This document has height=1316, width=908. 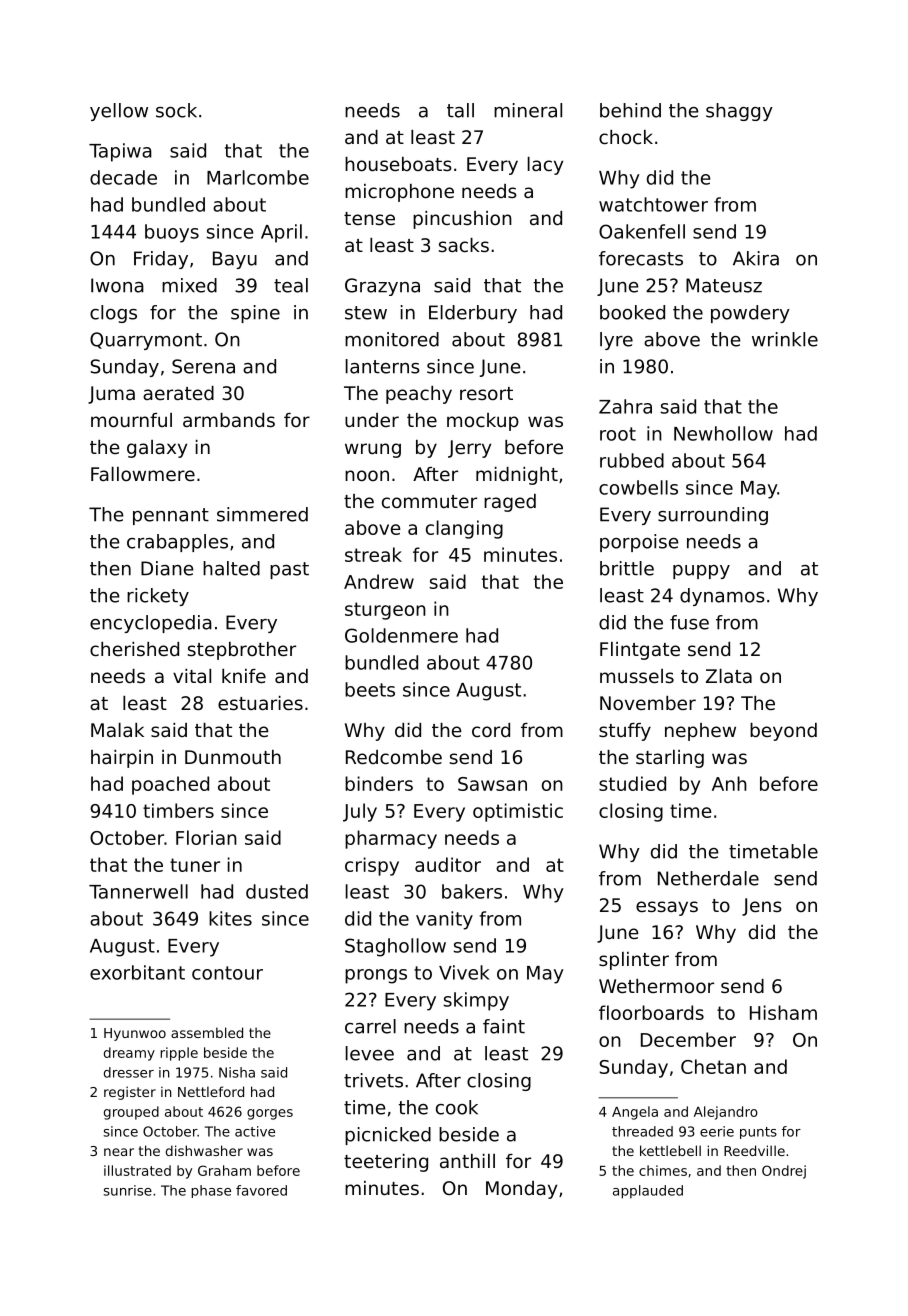 I want to click on auditor, so click(x=448, y=864).
